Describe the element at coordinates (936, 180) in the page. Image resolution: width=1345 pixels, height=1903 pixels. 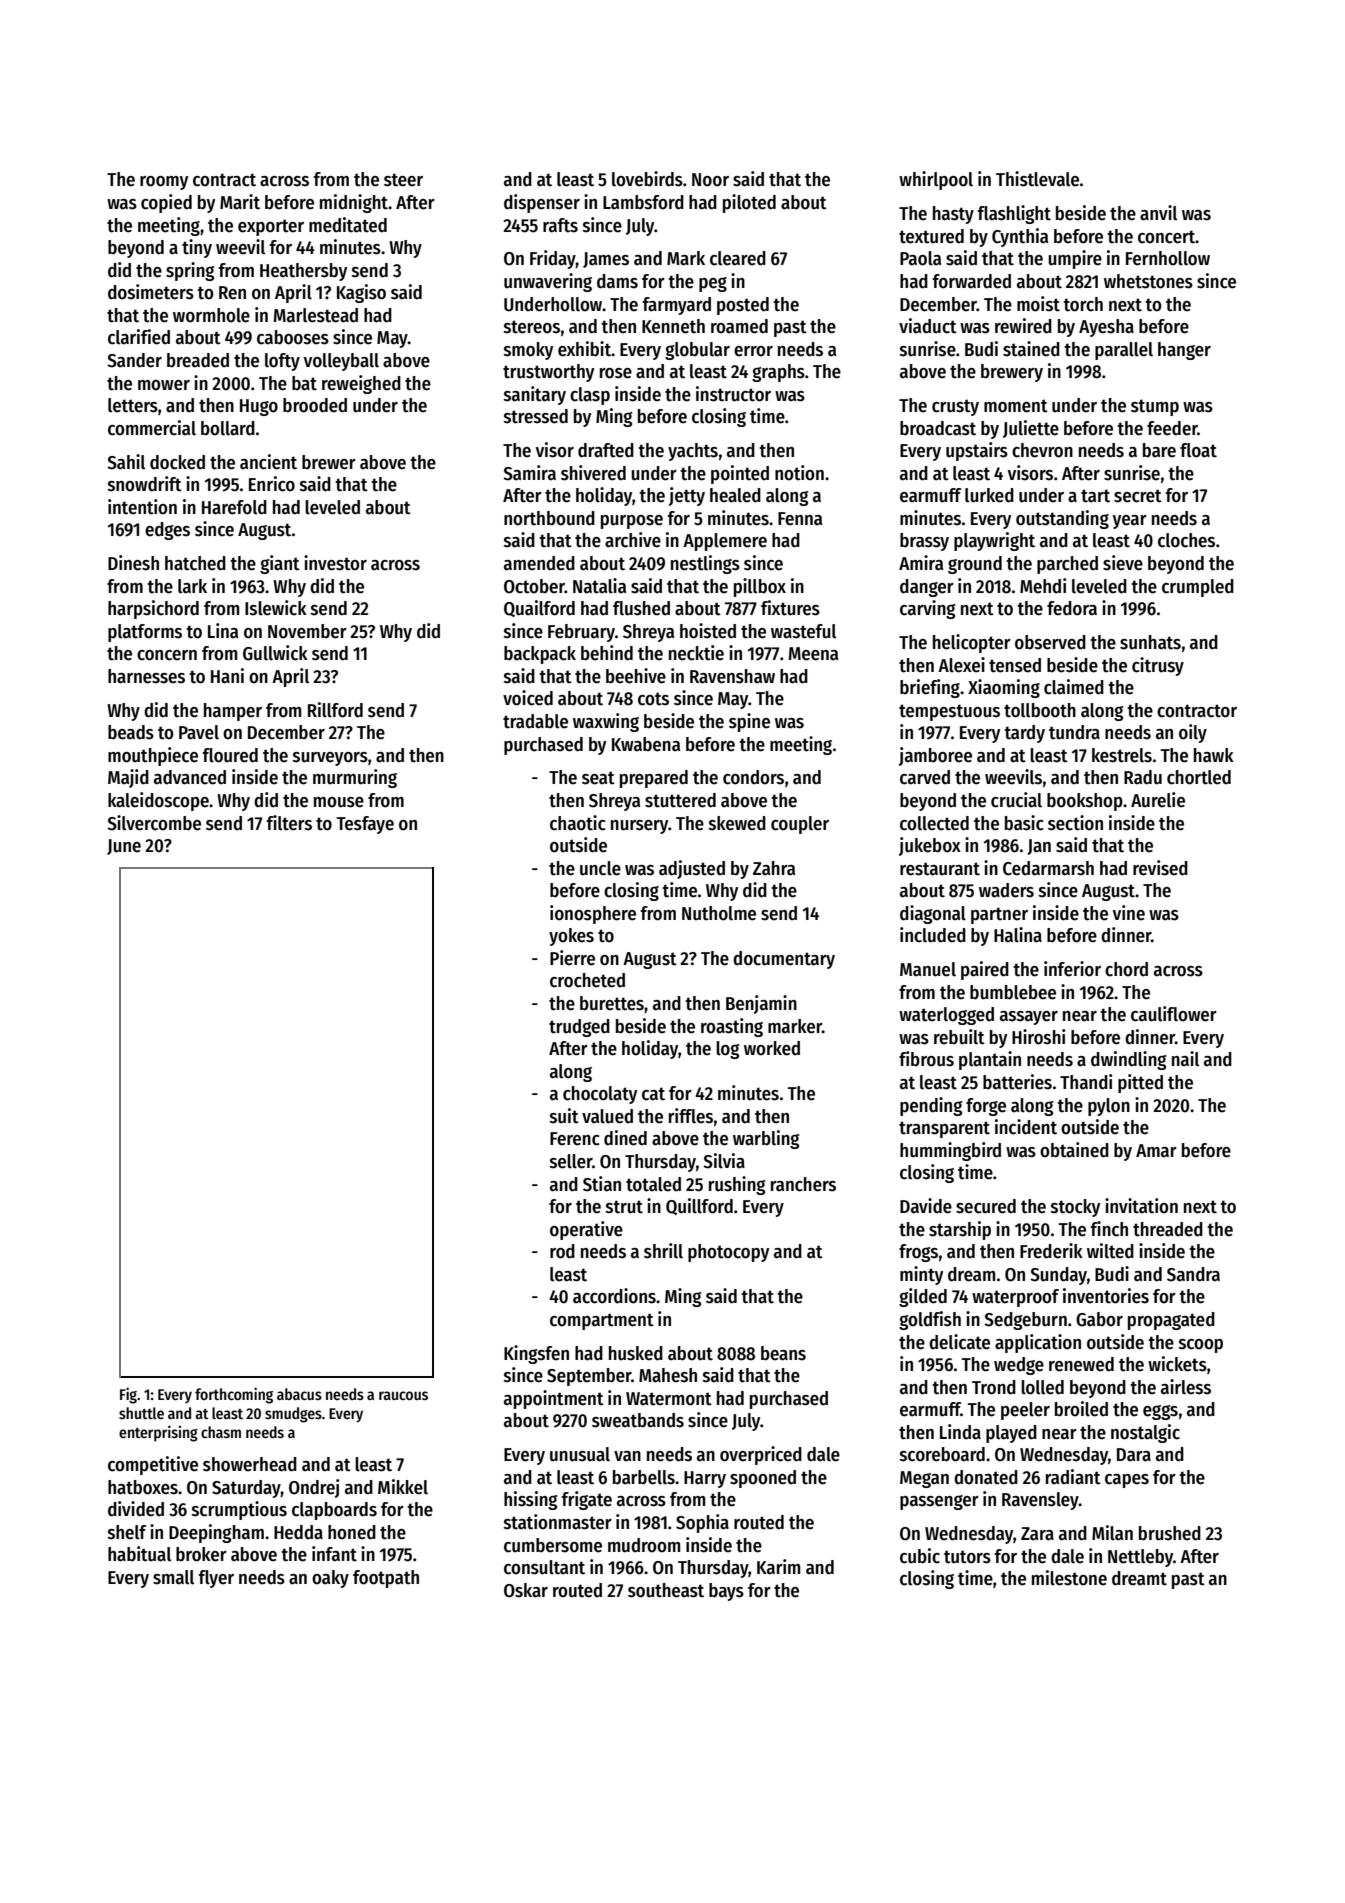
I see `whirlpool` at that location.
